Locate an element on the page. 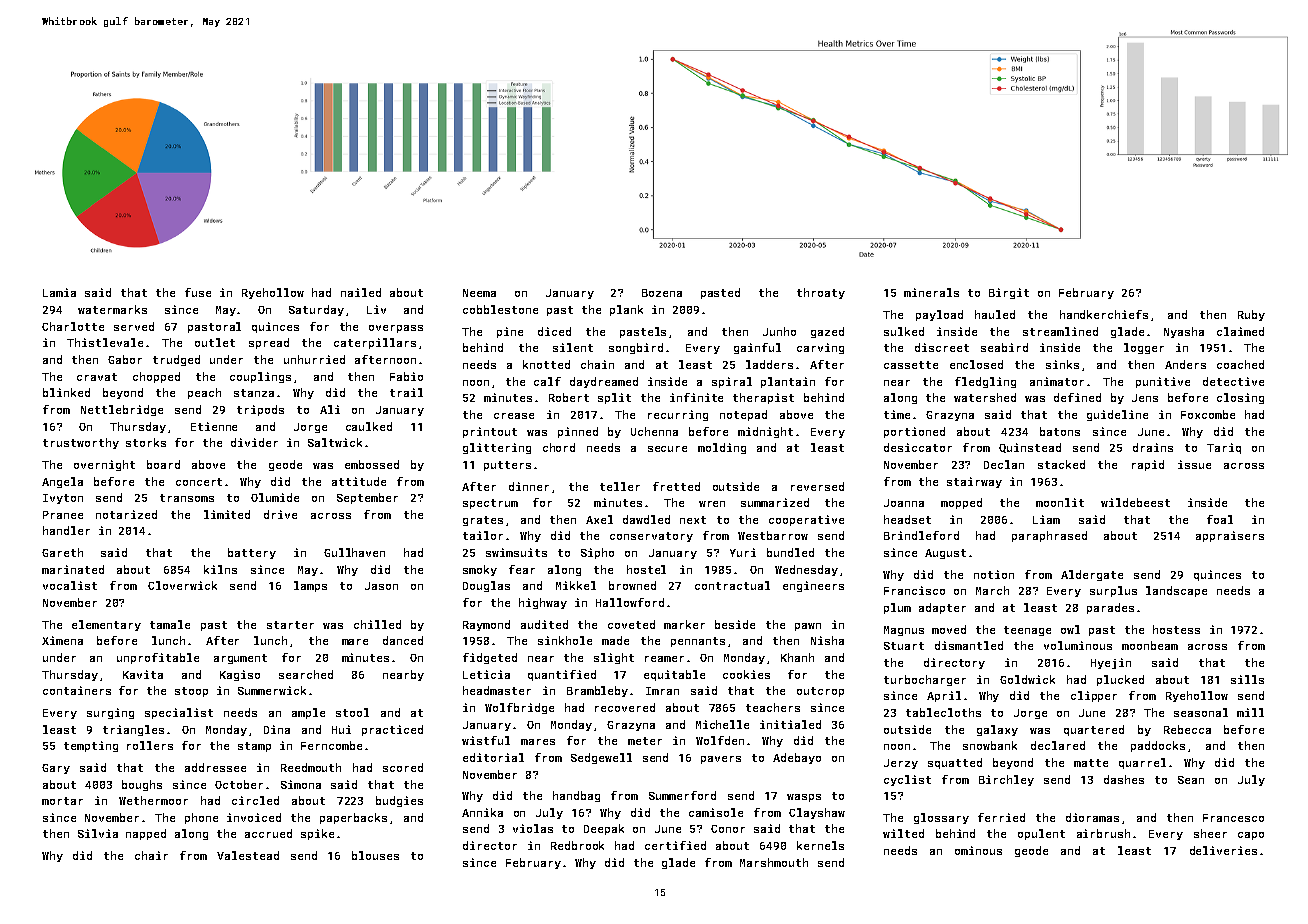  Marshmouth is located at coordinates (774, 862).
